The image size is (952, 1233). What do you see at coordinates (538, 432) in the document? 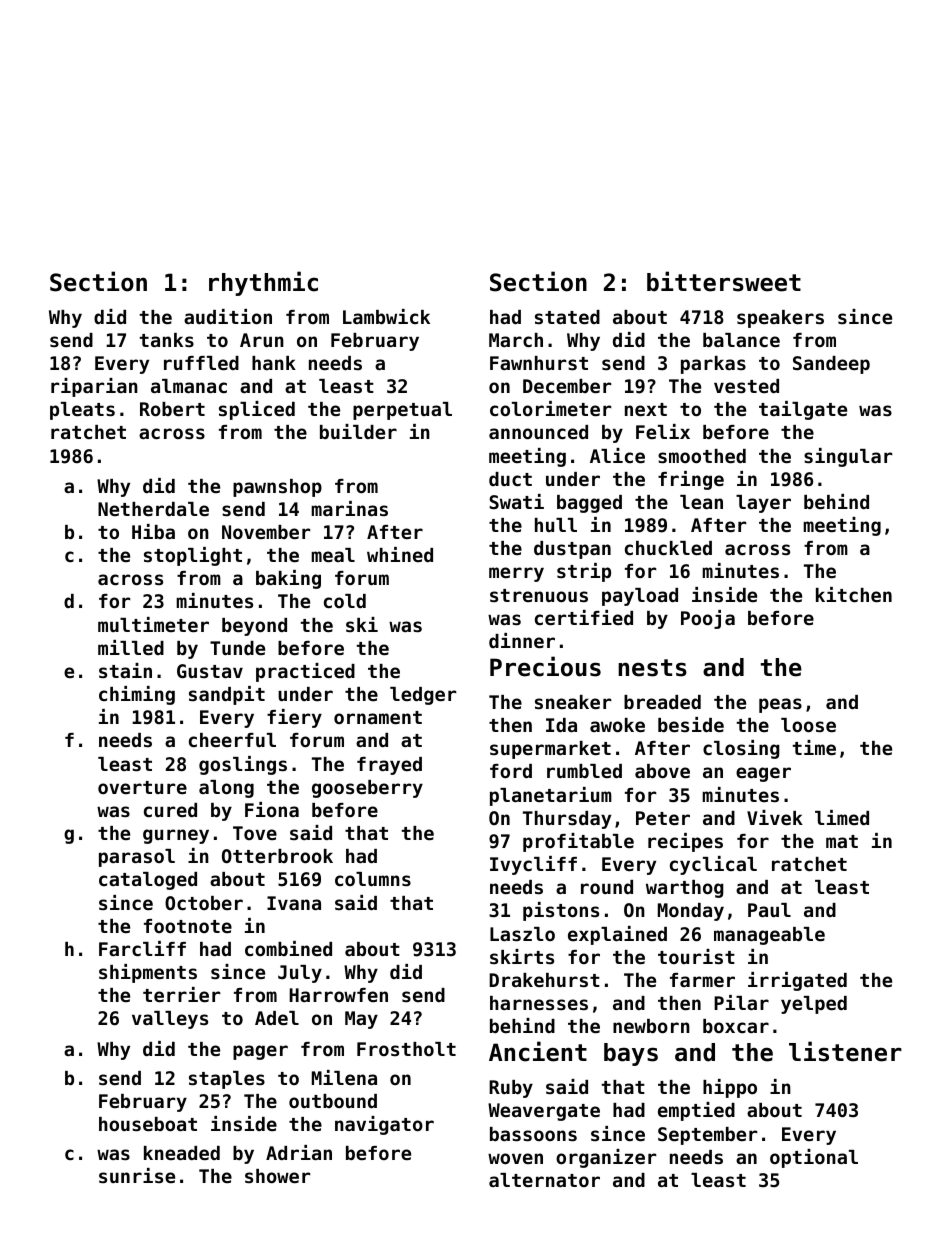
I see `announced` at bounding box center [538, 432].
